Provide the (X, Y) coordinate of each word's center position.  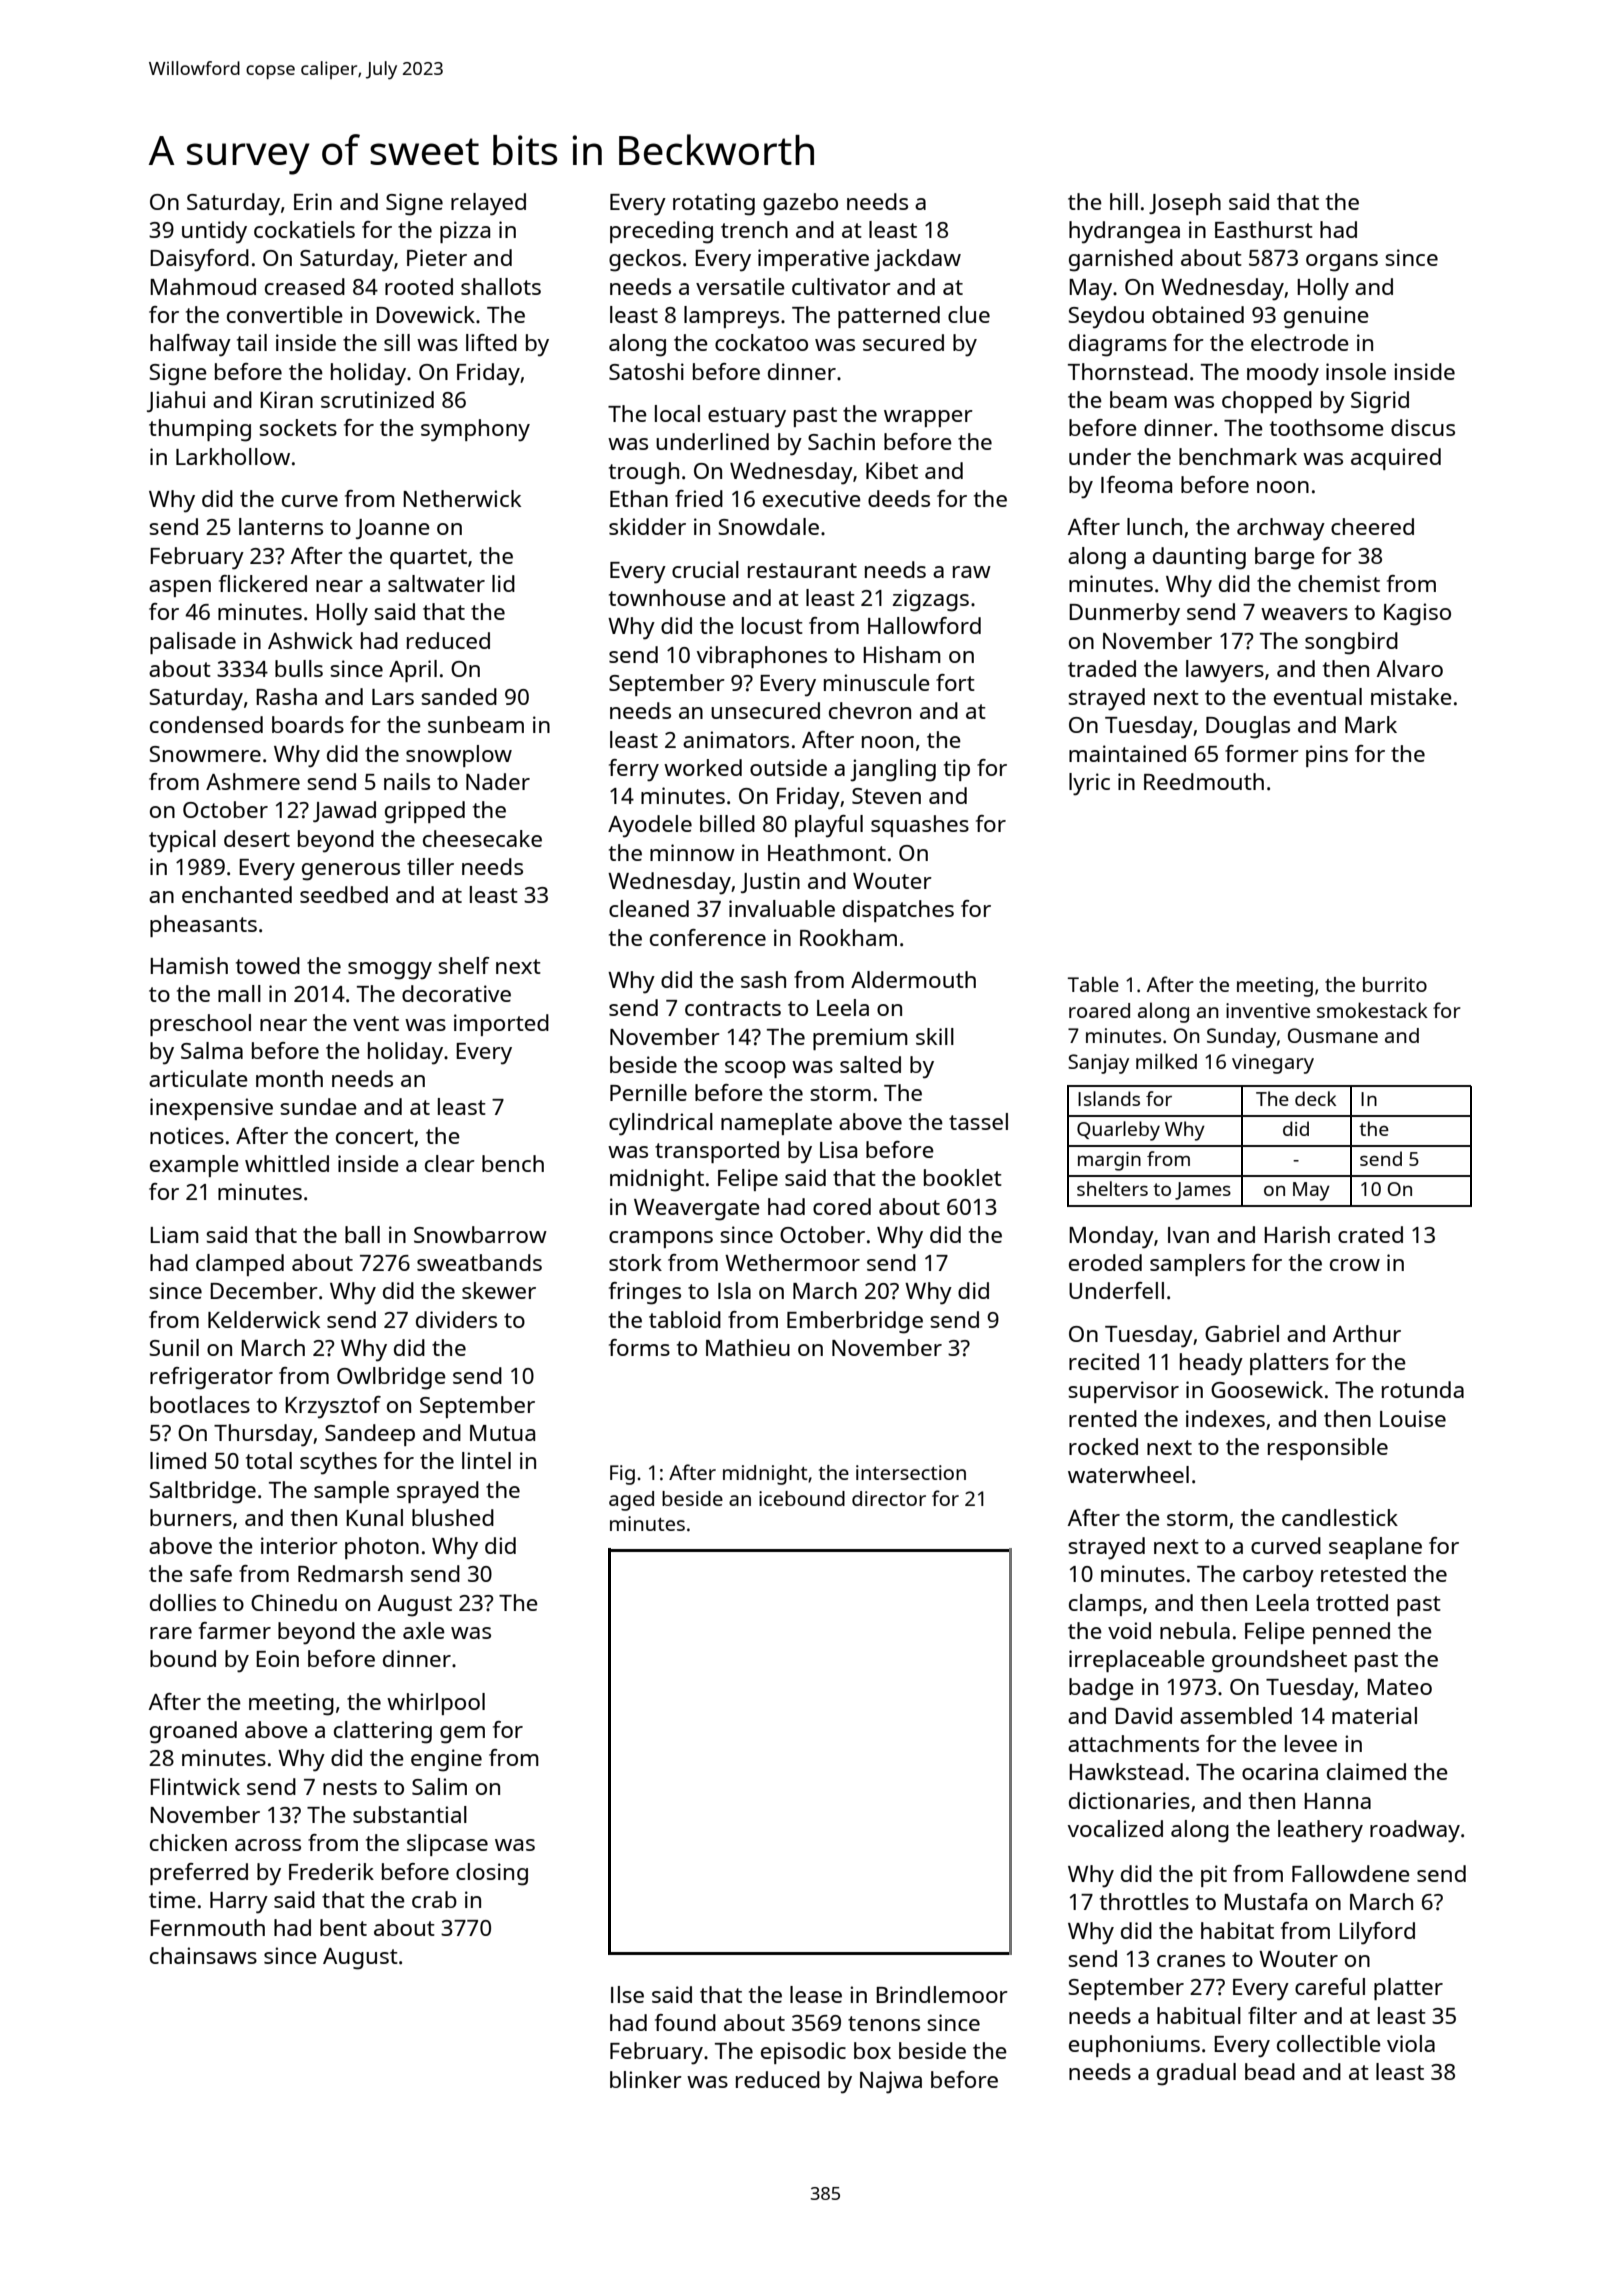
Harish (1297, 1234)
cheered (1372, 526)
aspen (180, 588)
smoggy (390, 971)
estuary (747, 417)
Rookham (848, 937)
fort (955, 682)
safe (211, 1573)
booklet (963, 1177)
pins (1327, 756)
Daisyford (199, 260)
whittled (287, 1163)
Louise (1413, 1418)
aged (631, 1501)
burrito (1395, 984)
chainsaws (203, 1955)
